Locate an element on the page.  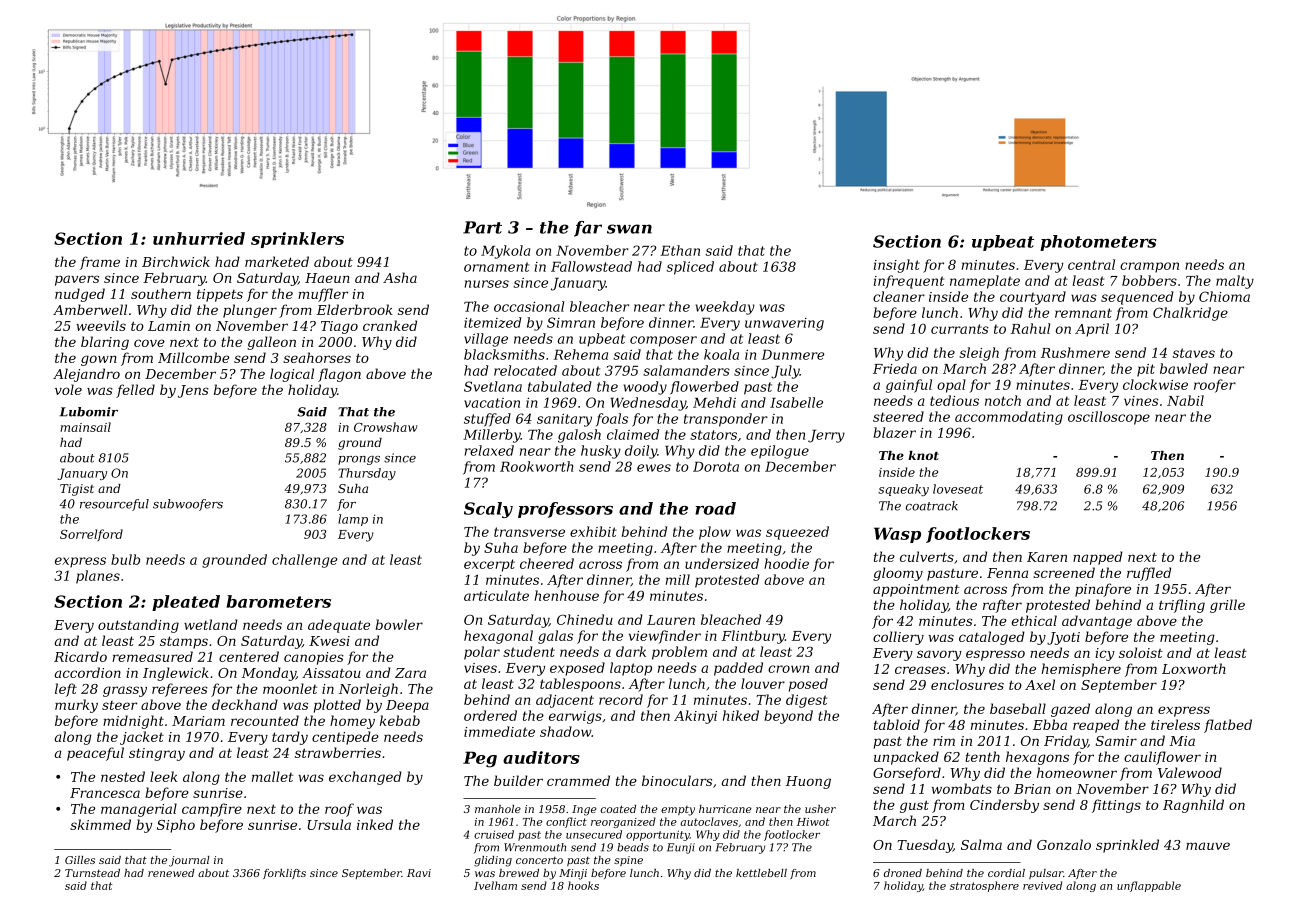
builder is located at coordinates (518, 780).
